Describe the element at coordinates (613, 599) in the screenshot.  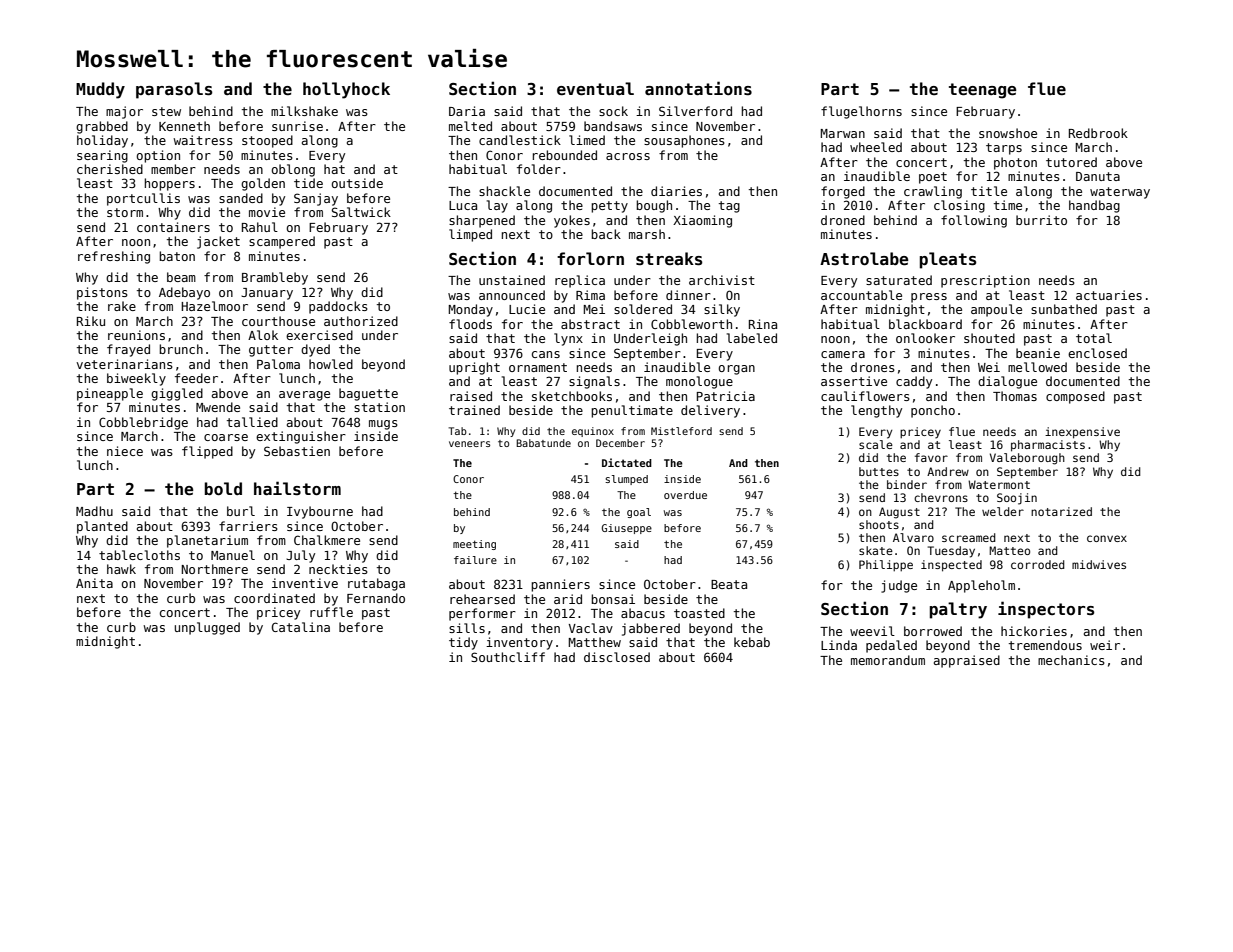
I see `bonsai` at that location.
